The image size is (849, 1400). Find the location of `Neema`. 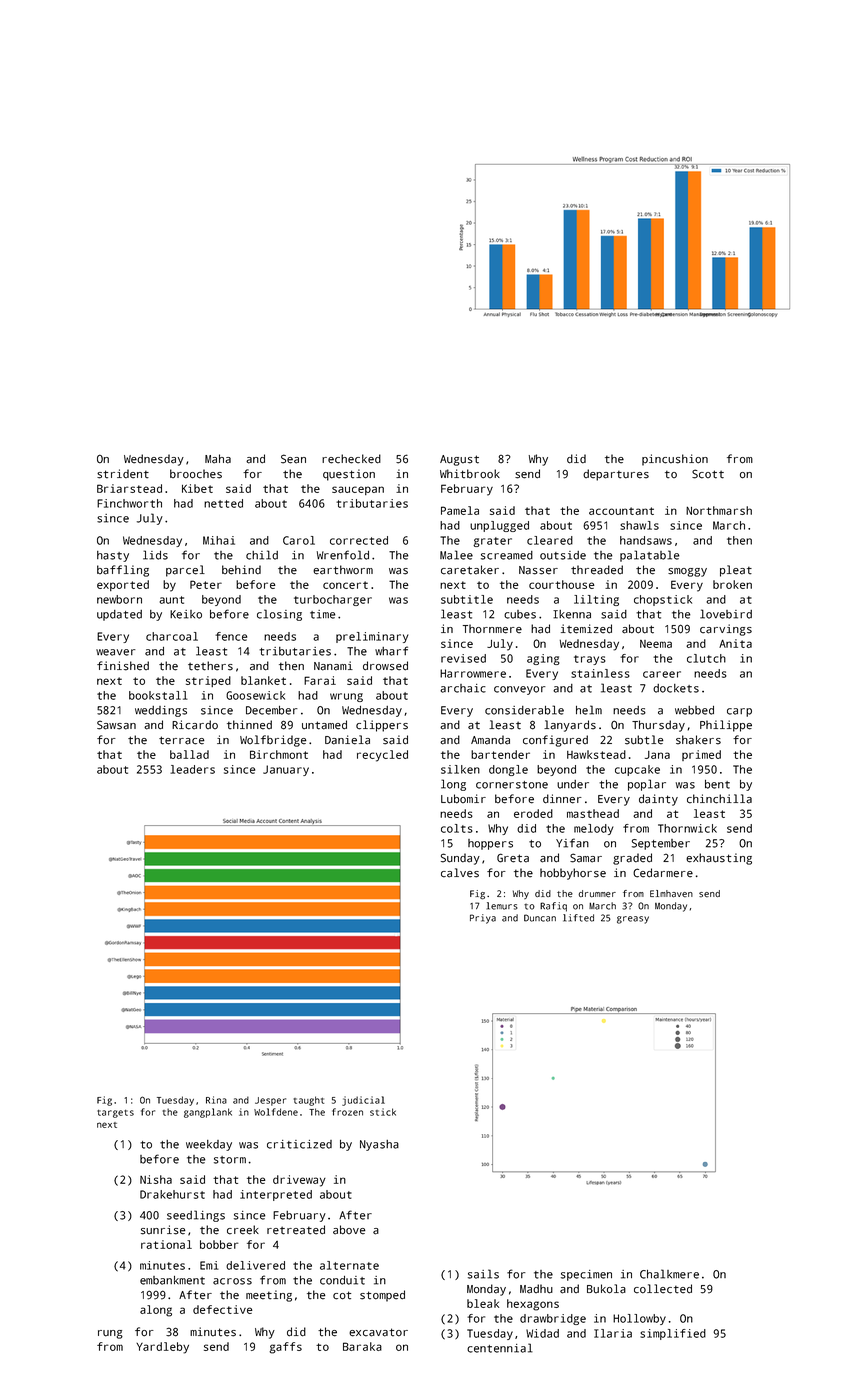

Neema is located at coordinates (656, 644).
